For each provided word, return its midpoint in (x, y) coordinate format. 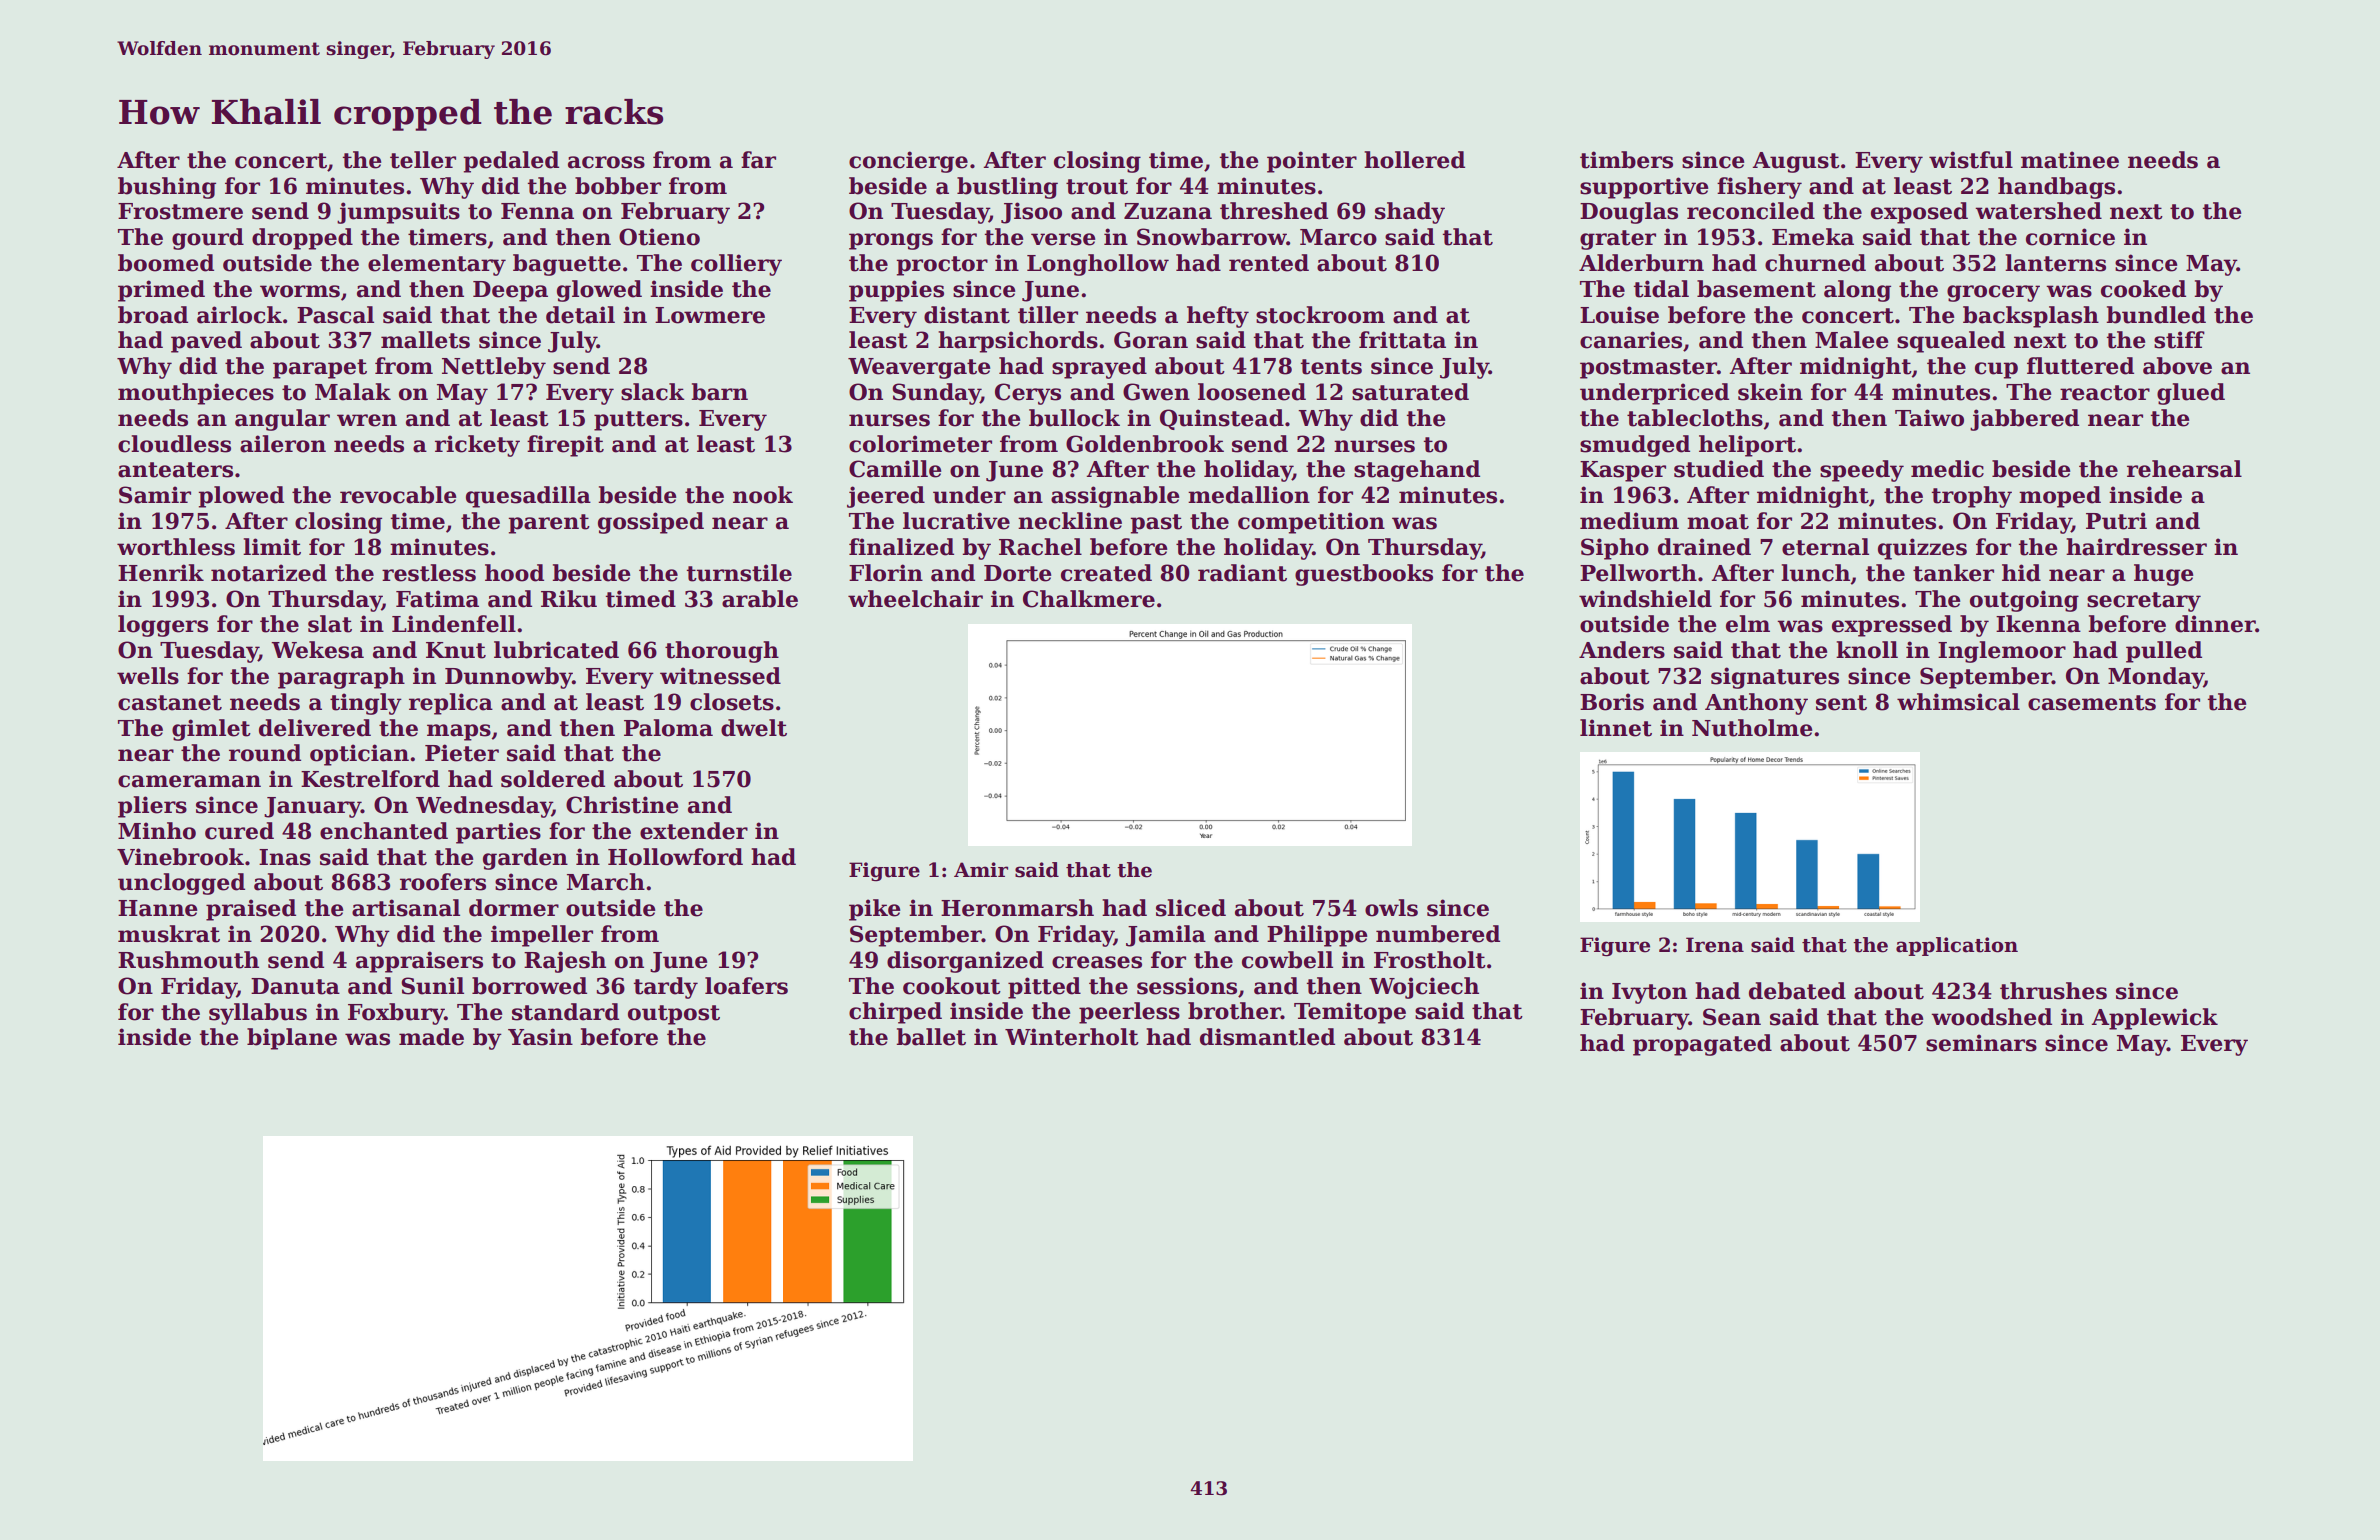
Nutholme (1752, 728)
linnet (1616, 728)
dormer (514, 908)
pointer (1312, 162)
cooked (2143, 289)
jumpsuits (398, 213)
